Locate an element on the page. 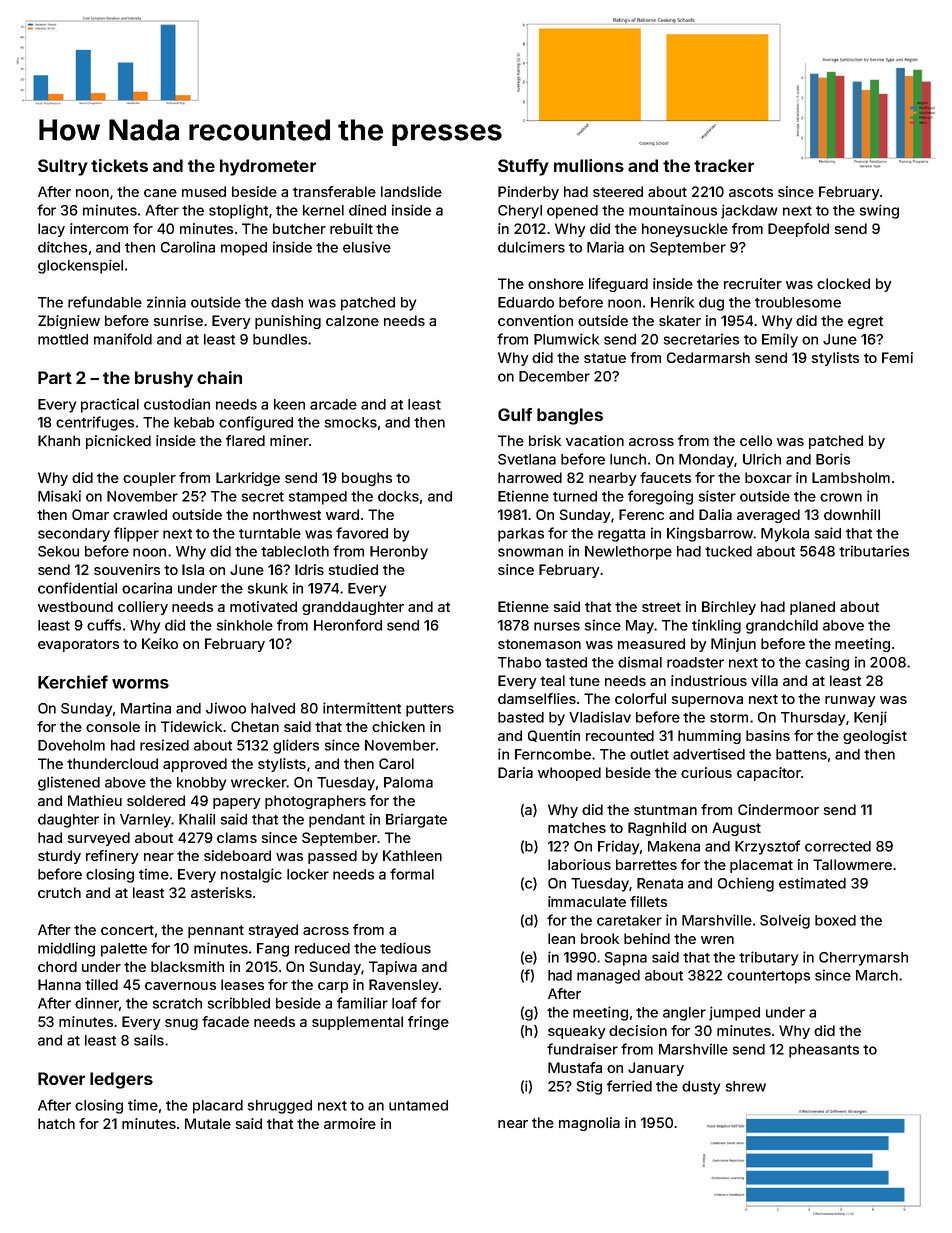 Image resolution: width=952 pixels, height=1233 pixels. tracker is located at coordinates (724, 165).
